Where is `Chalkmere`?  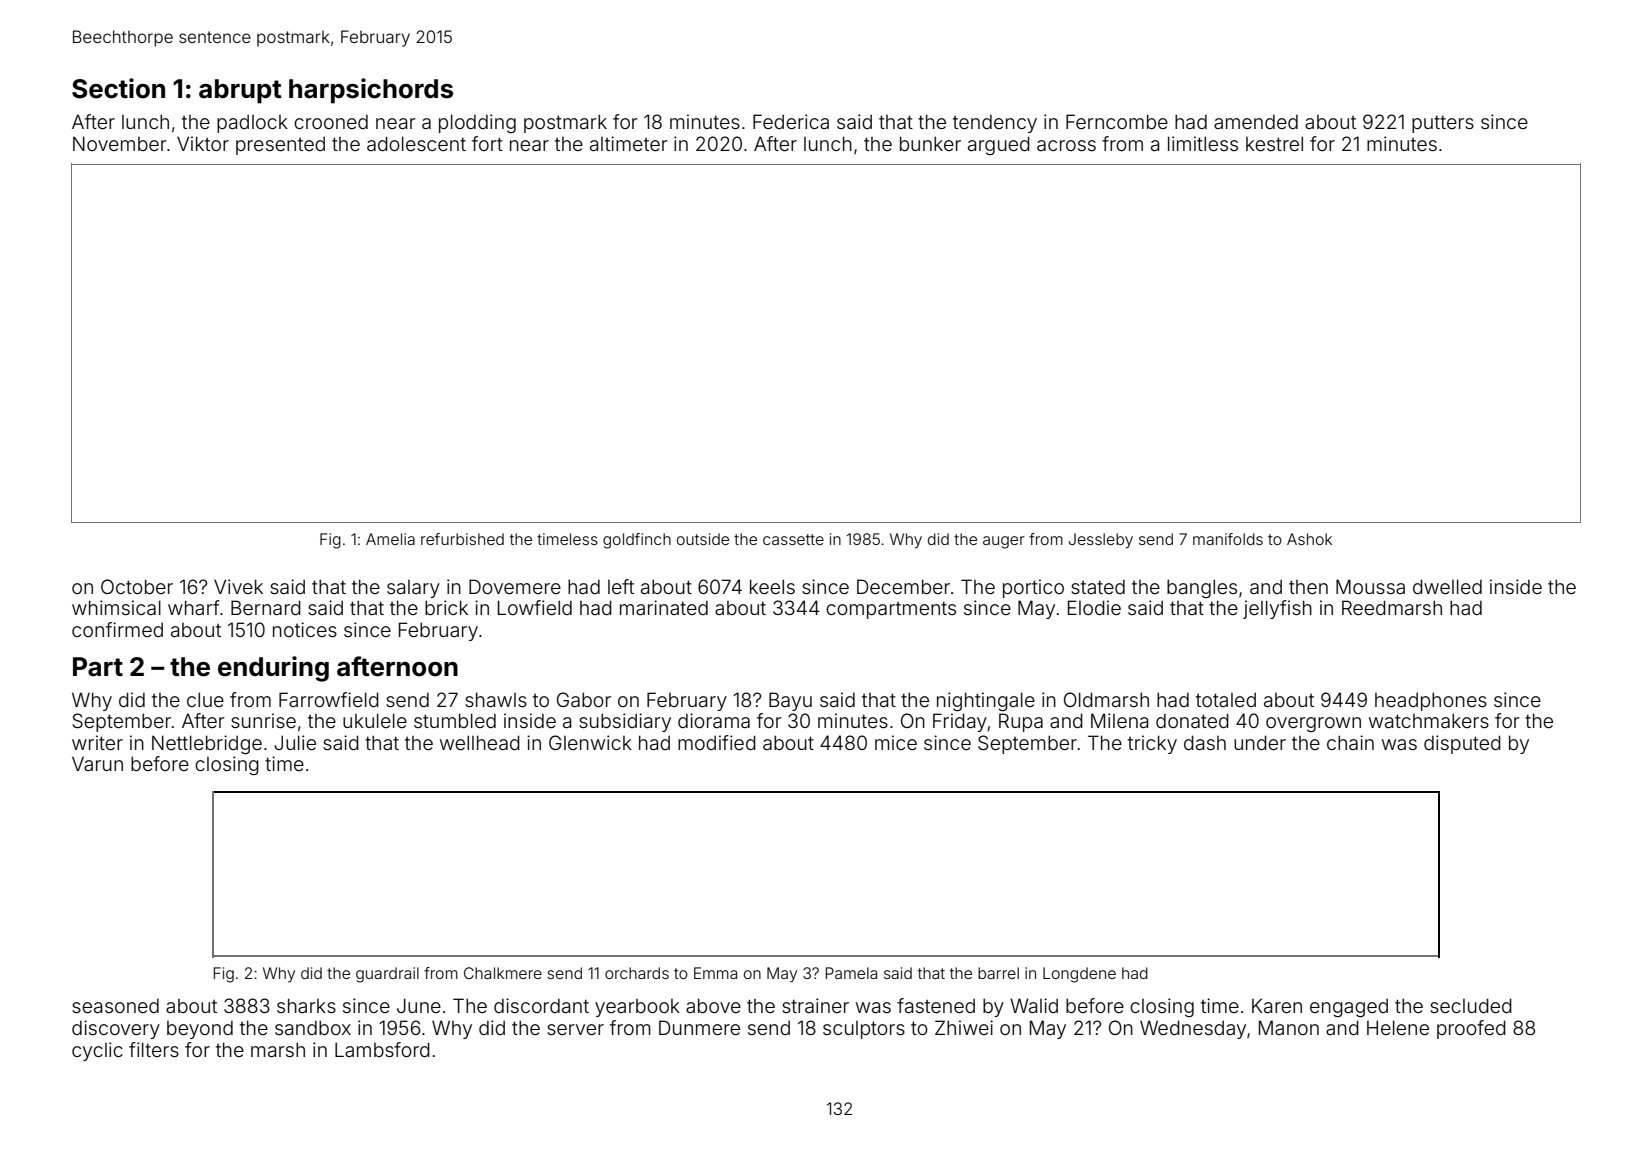 Chalkmere is located at coordinates (503, 973).
